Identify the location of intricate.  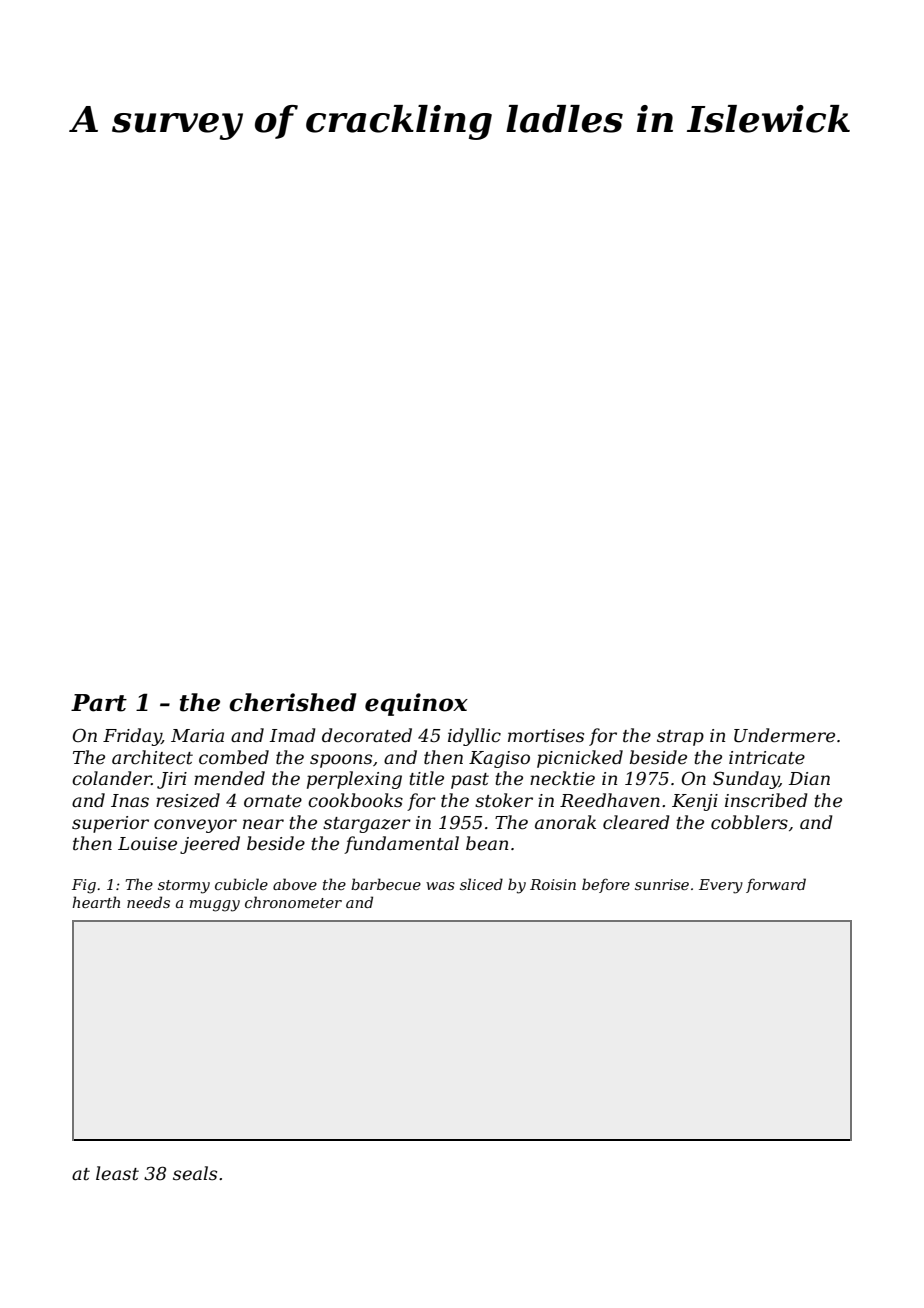
(767, 758).
